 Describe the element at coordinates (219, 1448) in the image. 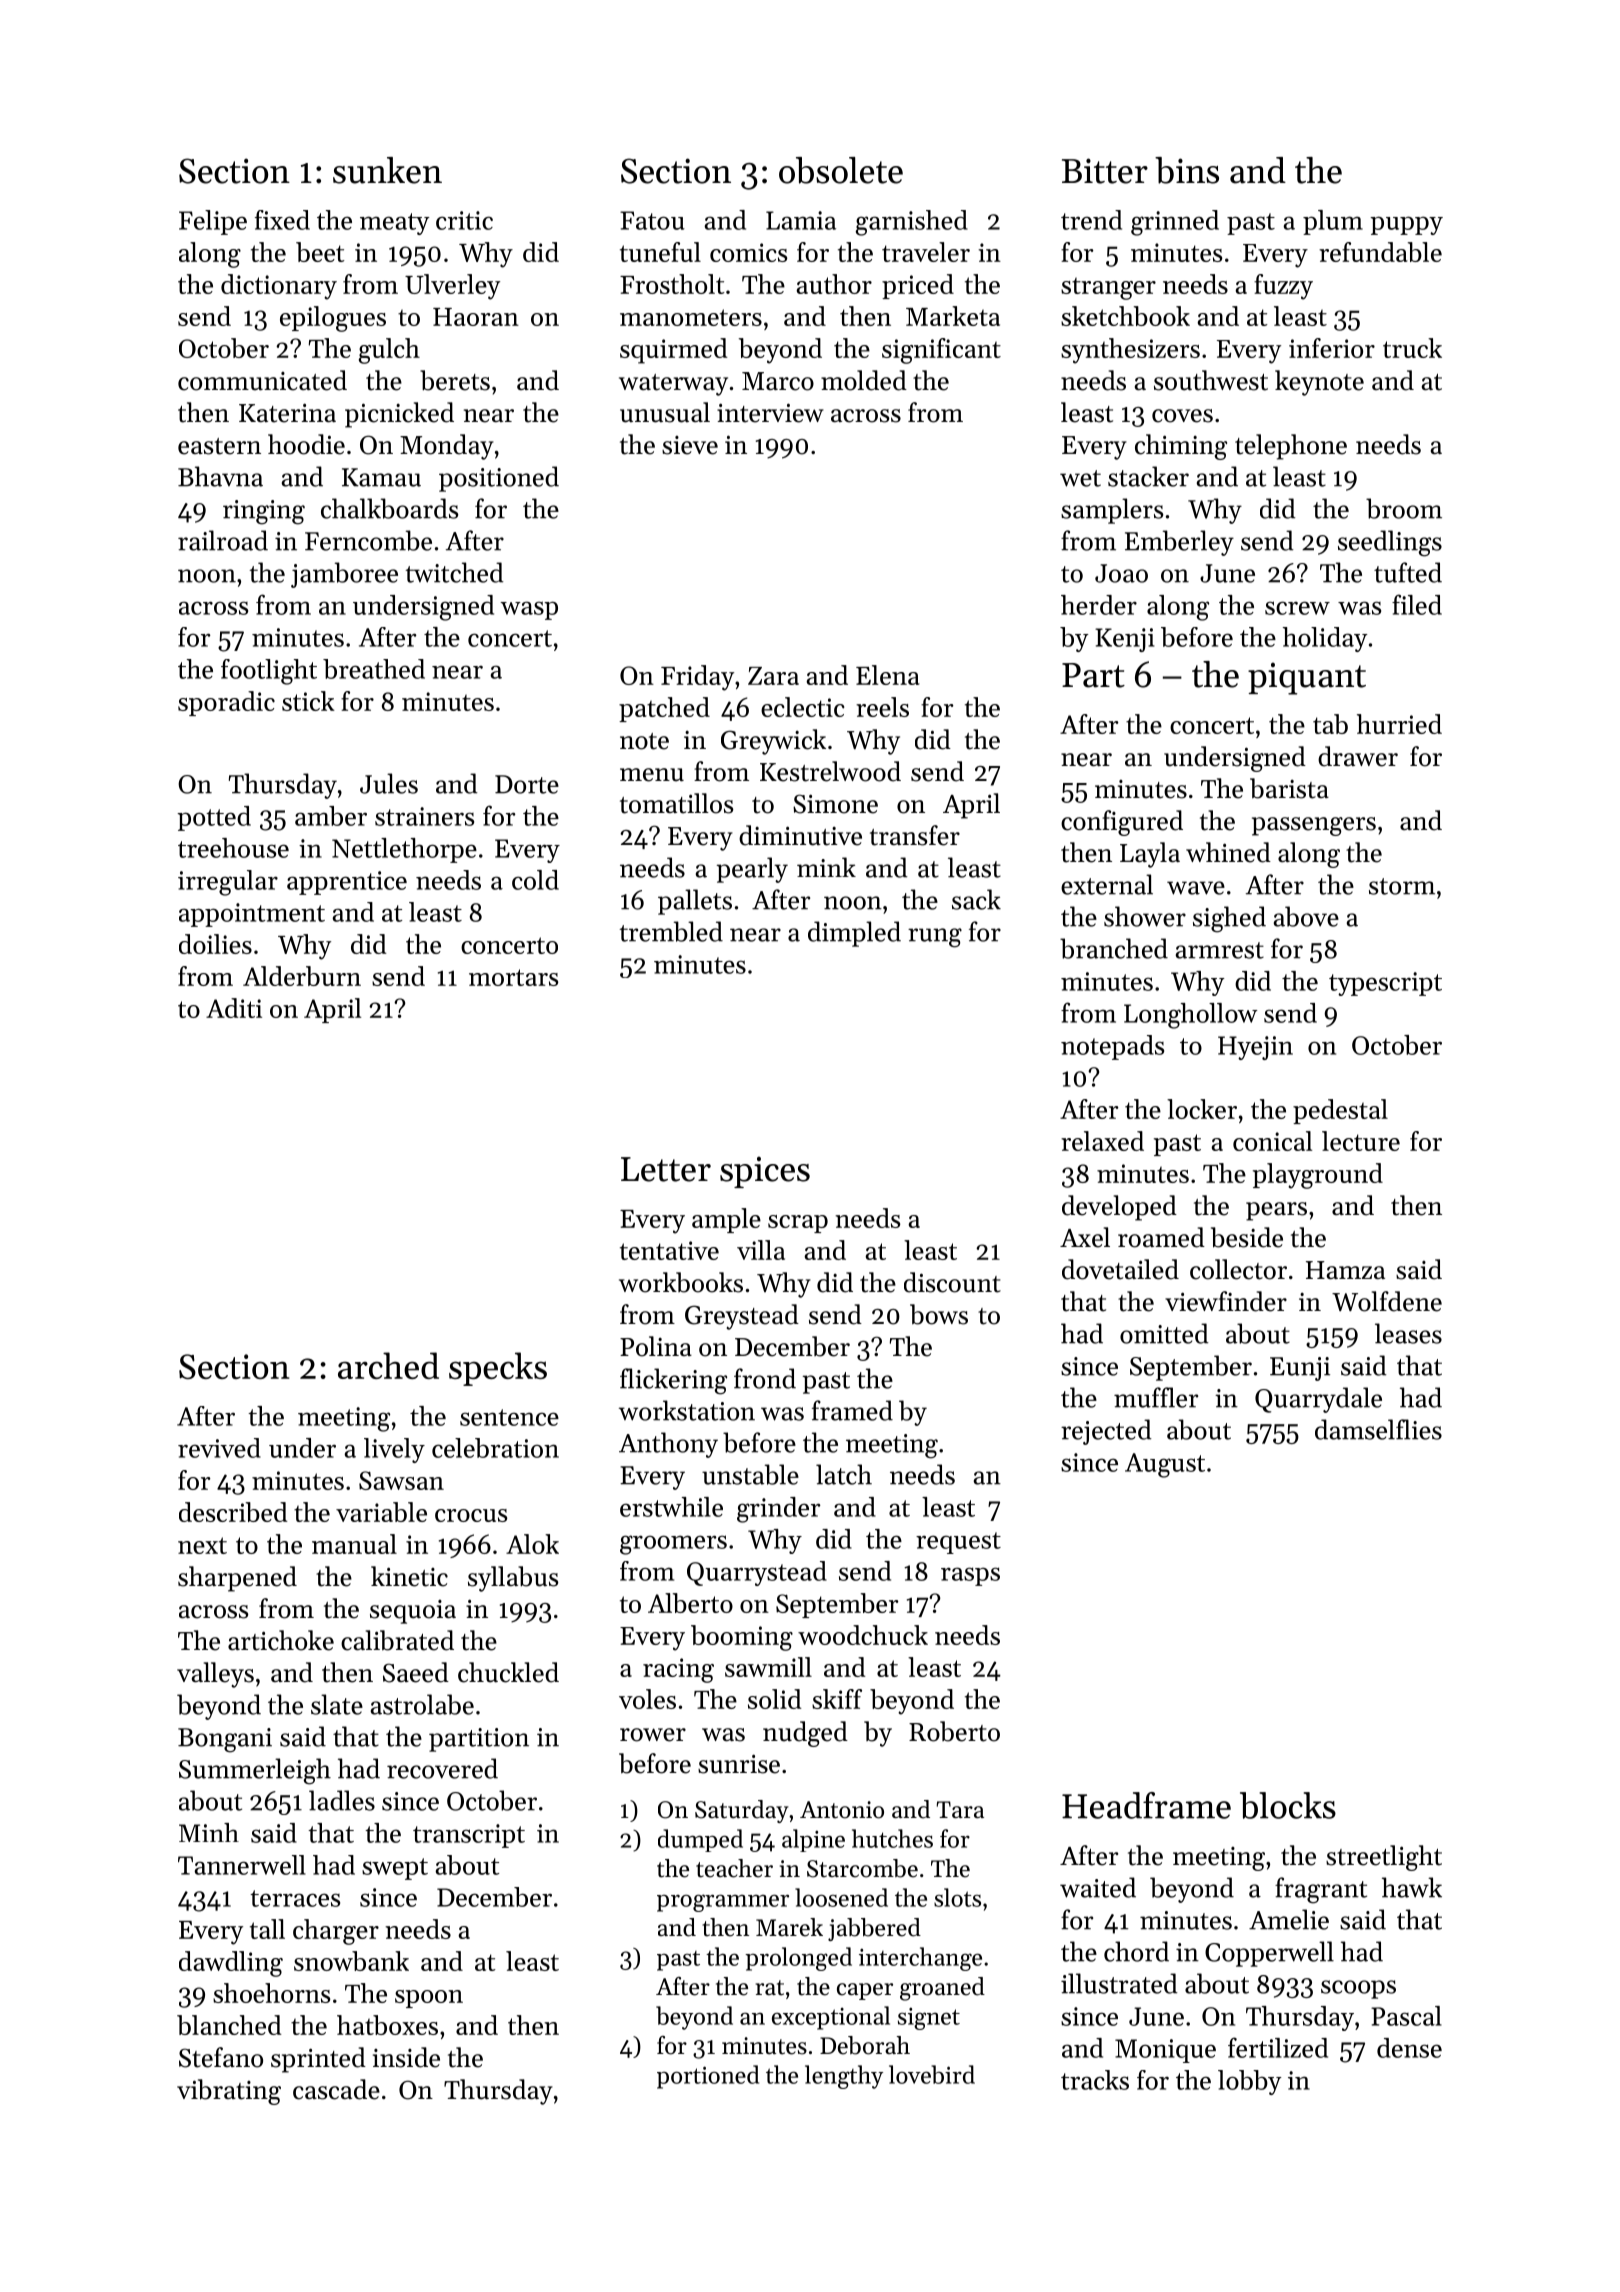

I see `revived` at that location.
